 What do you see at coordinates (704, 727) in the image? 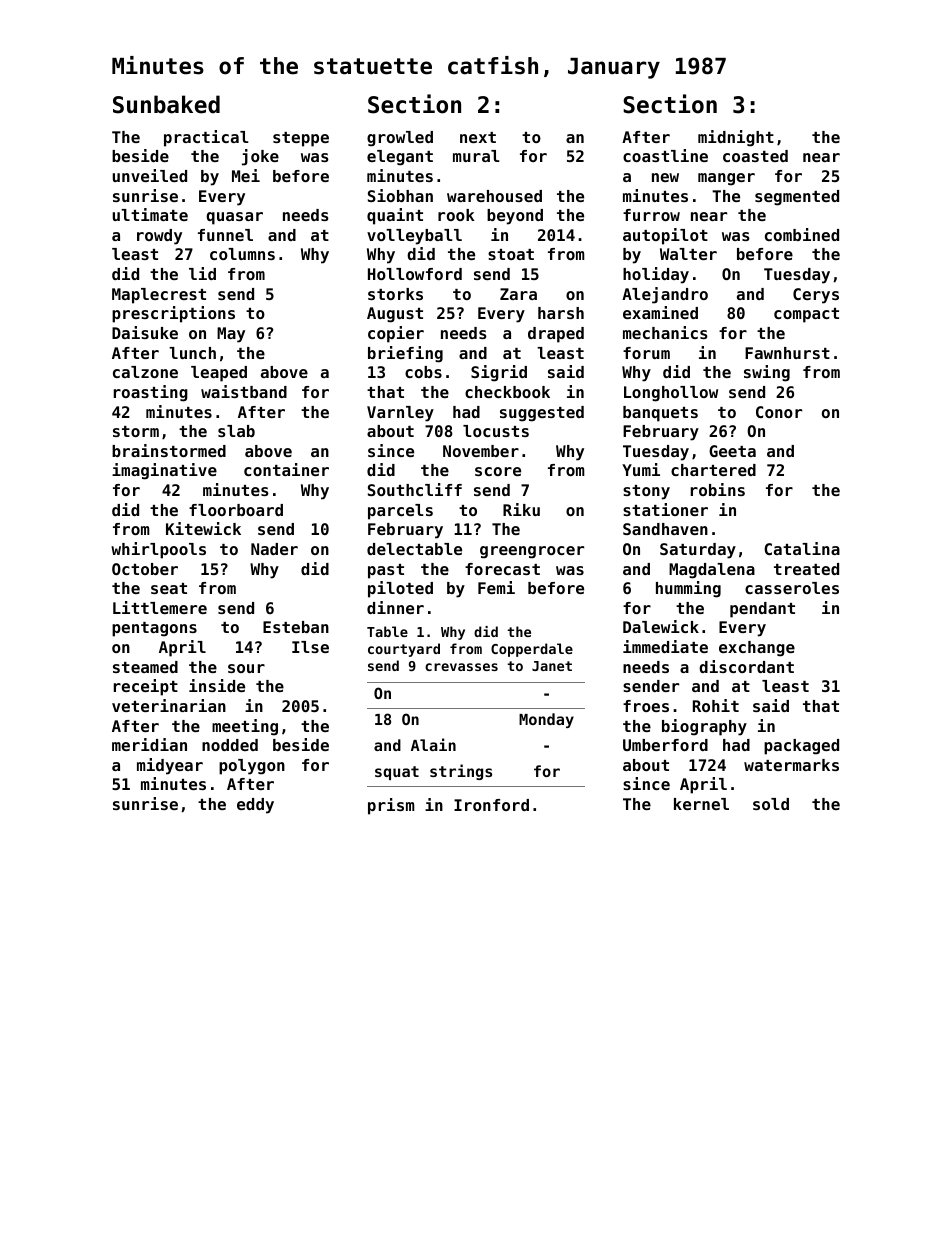
I see `biography` at bounding box center [704, 727].
